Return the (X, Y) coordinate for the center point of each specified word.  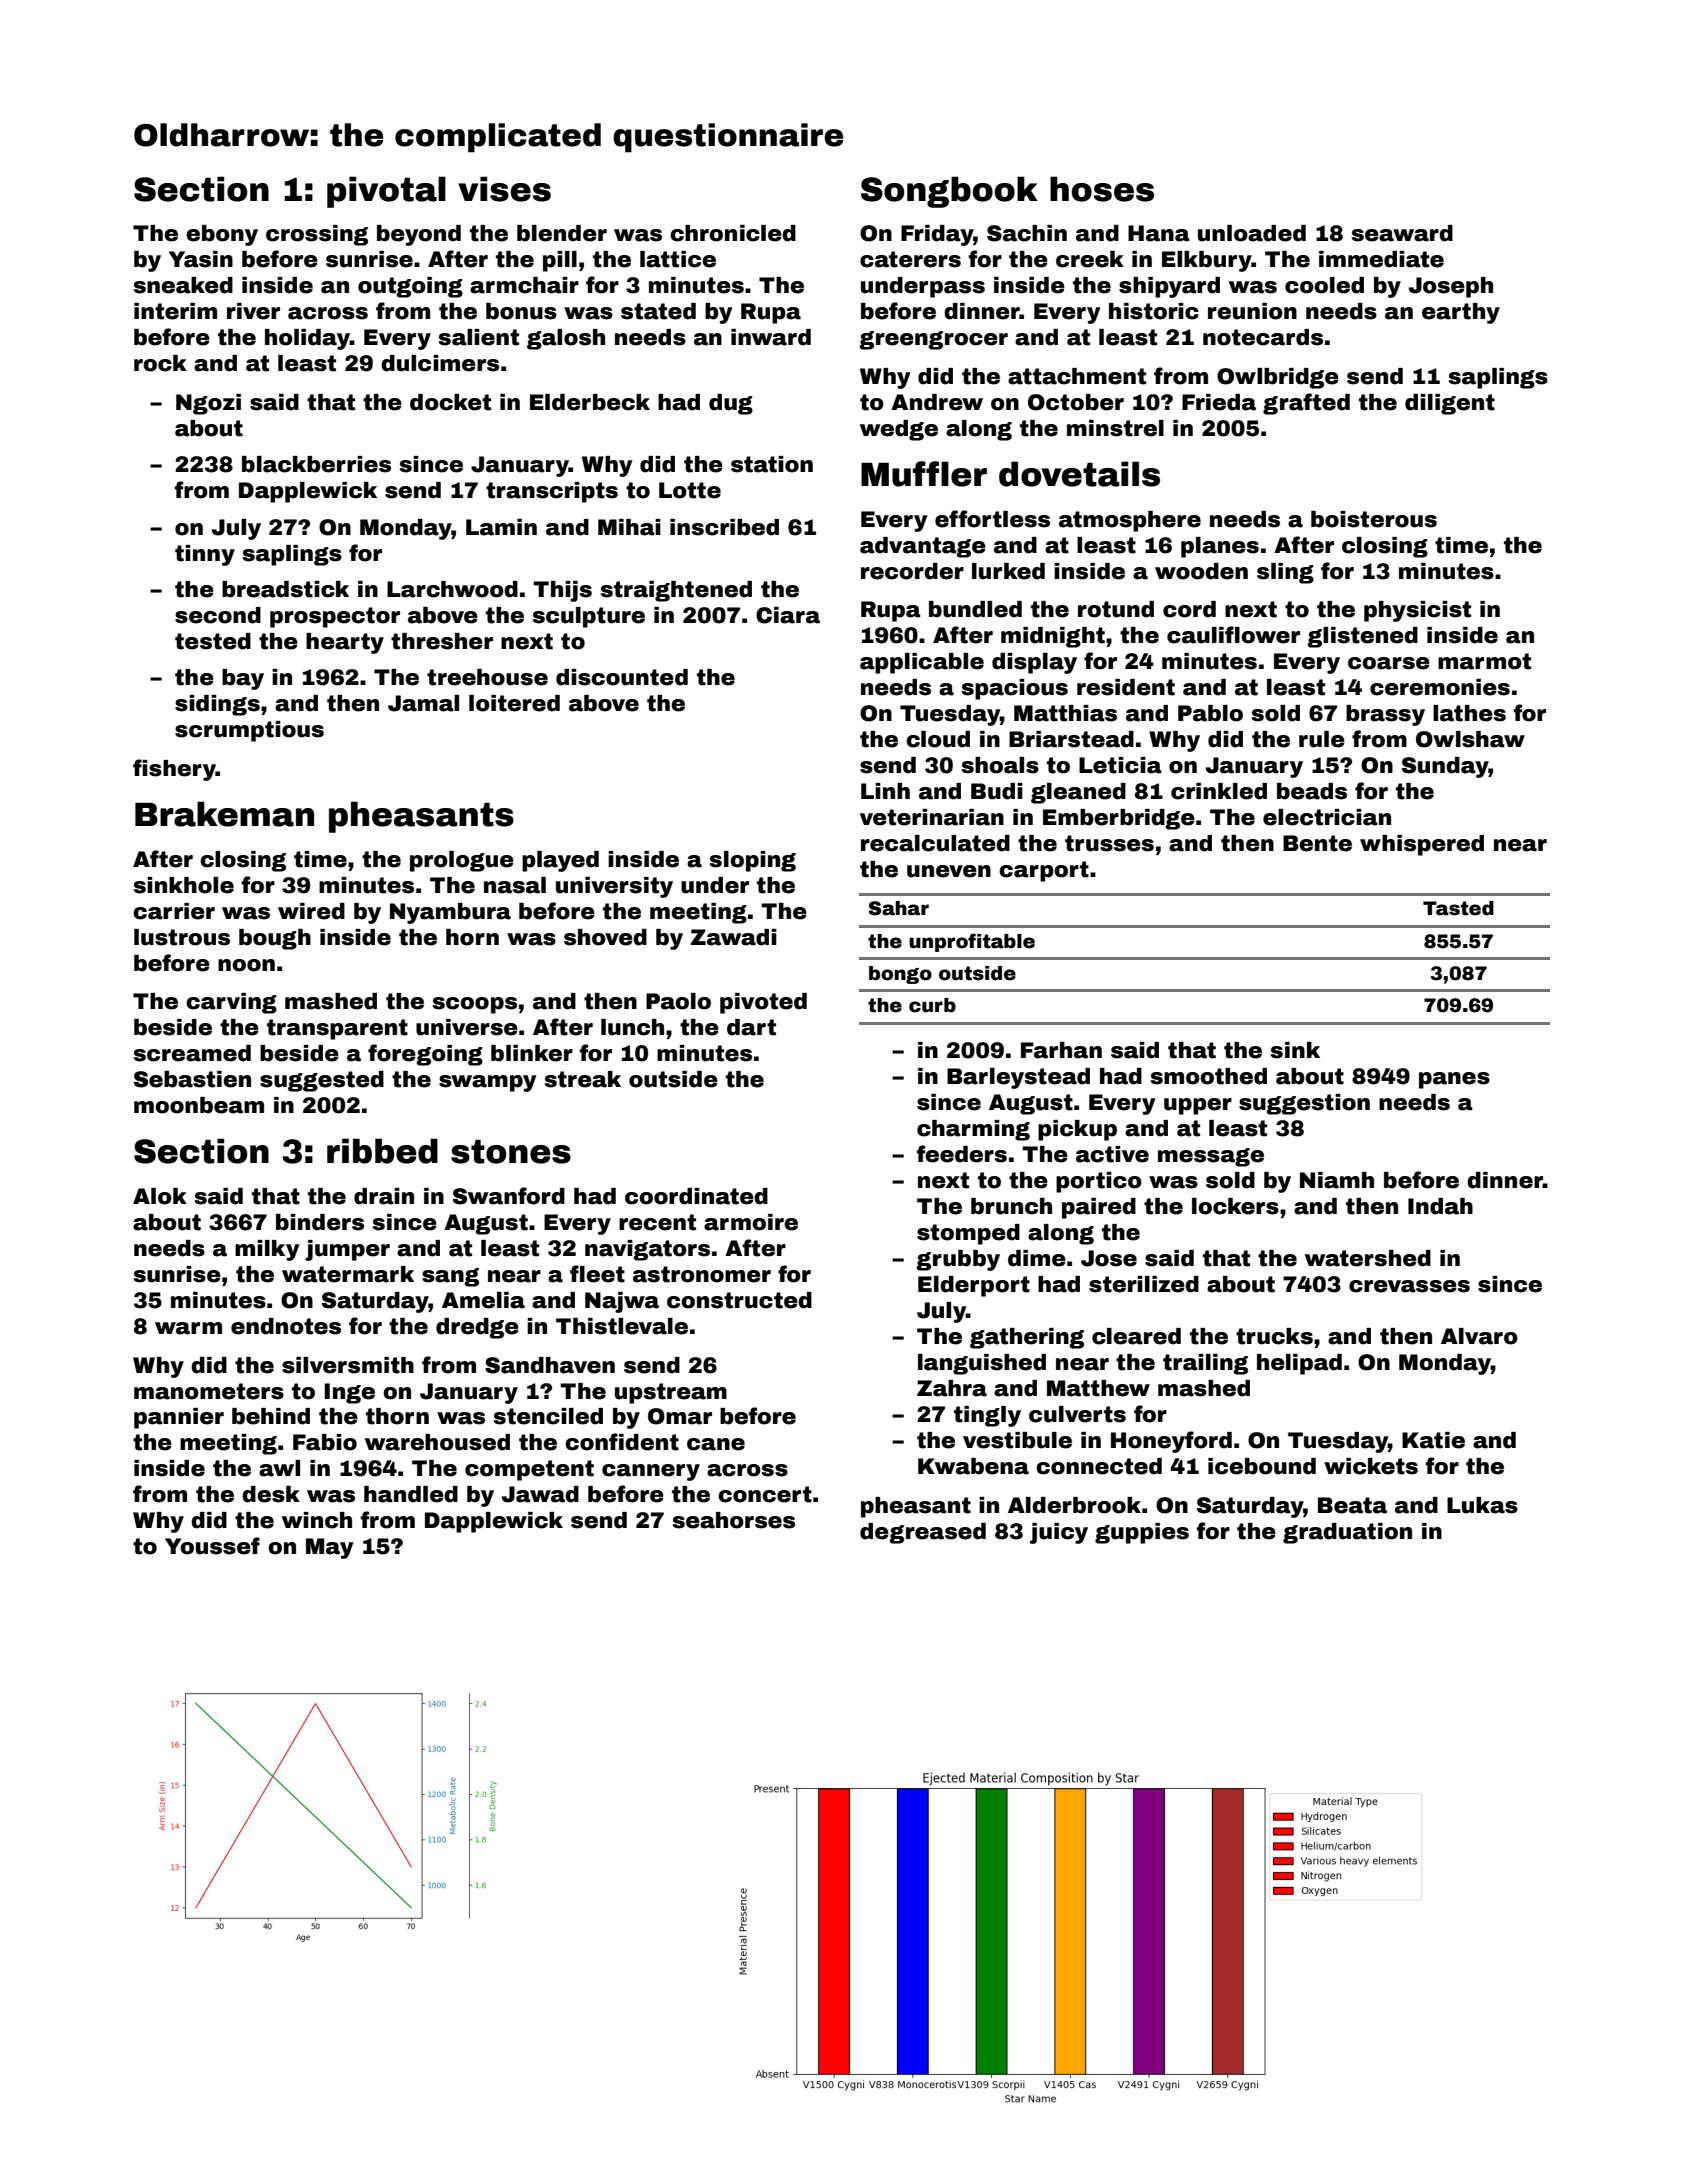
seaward (1402, 233)
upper (1198, 1106)
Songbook (949, 192)
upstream (671, 1393)
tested (213, 641)
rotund (1116, 609)
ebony (222, 235)
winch (317, 1520)
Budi (997, 791)
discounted (622, 677)
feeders (961, 1154)
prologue (462, 861)
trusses (1109, 843)
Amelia (483, 1300)
